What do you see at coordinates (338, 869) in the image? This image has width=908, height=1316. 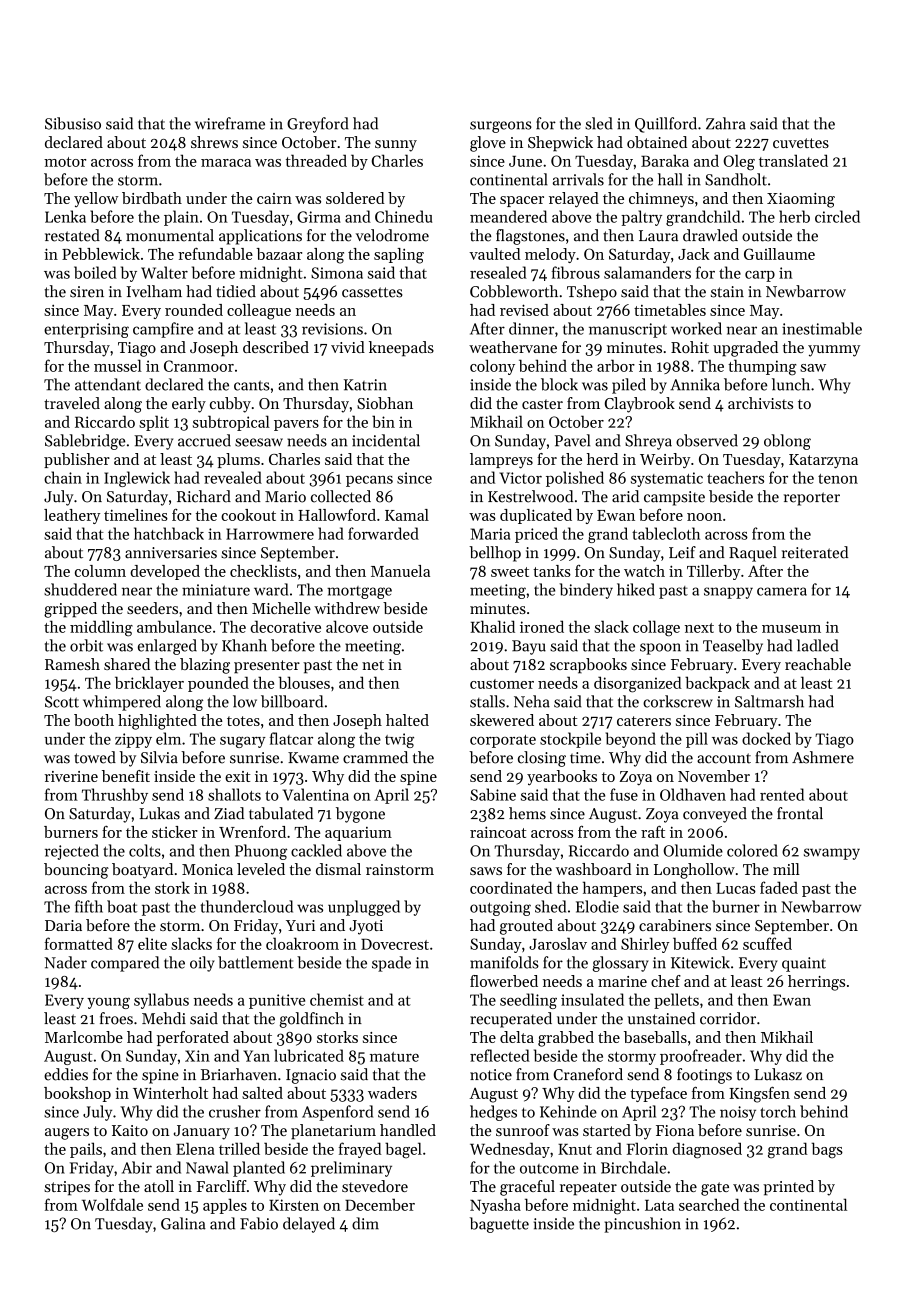 I see `dismal` at bounding box center [338, 869].
